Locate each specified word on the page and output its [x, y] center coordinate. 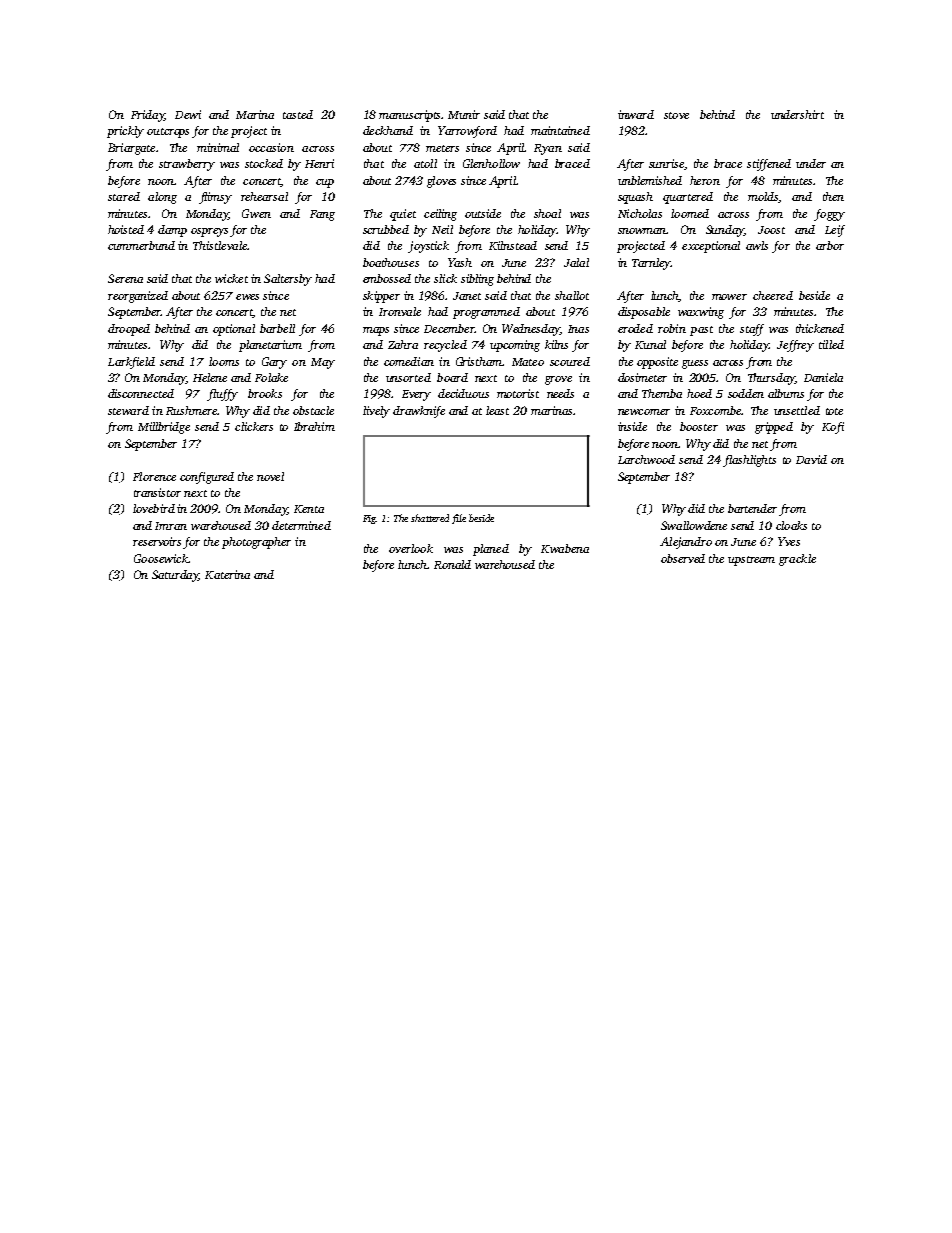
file [459, 519]
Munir [464, 114]
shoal [547, 213]
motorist [518, 393]
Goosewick [161, 558]
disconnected [141, 393]
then [833, 196]
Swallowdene [694, 525]
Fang [322, 215]
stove [676, 115]
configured [207, 478]
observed [683, 558]
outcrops [168, 133]
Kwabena [565, 548]
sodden [746, 393]
